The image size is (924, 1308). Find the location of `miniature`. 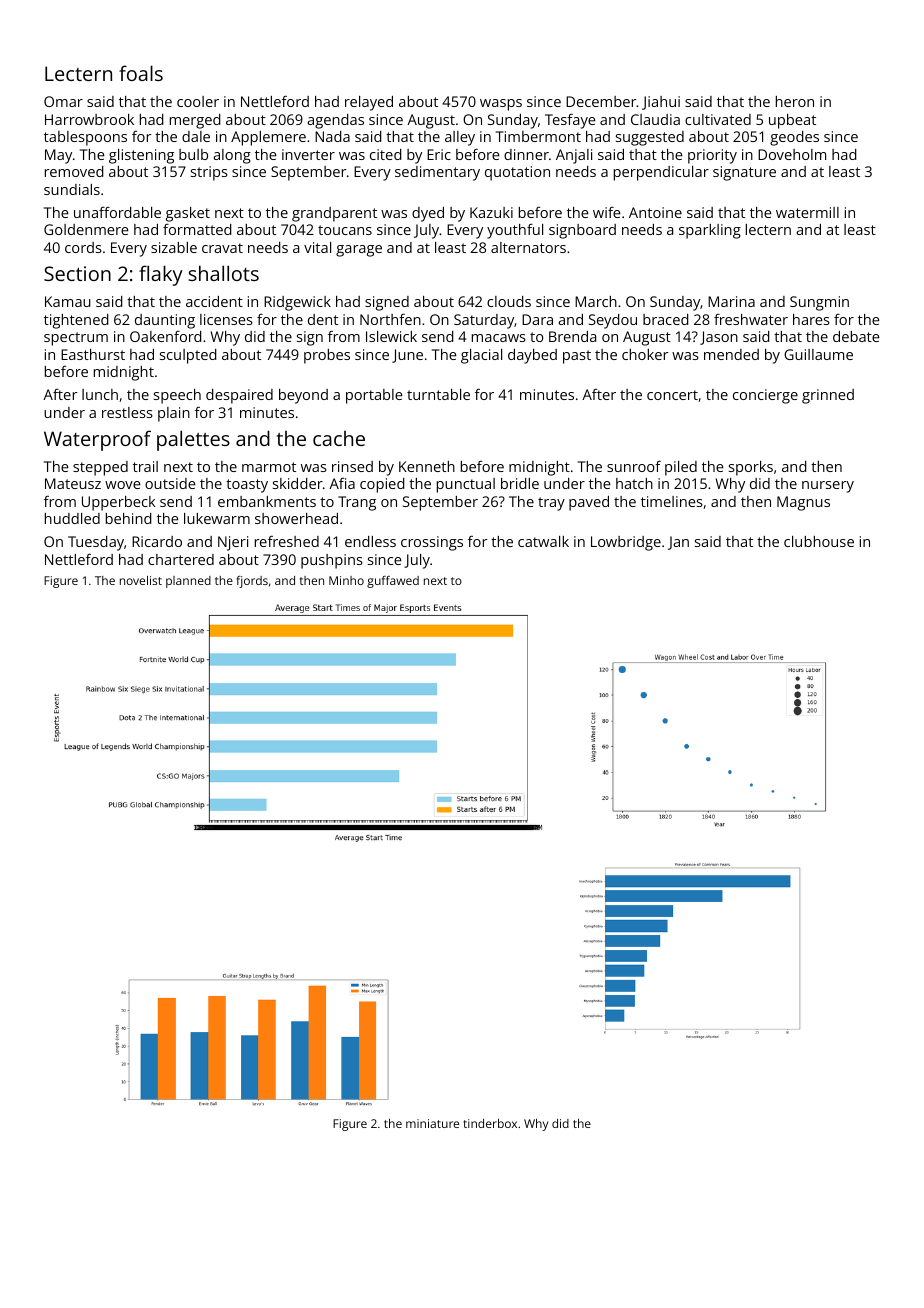

miniature is located at coordinates (432, 1123).
